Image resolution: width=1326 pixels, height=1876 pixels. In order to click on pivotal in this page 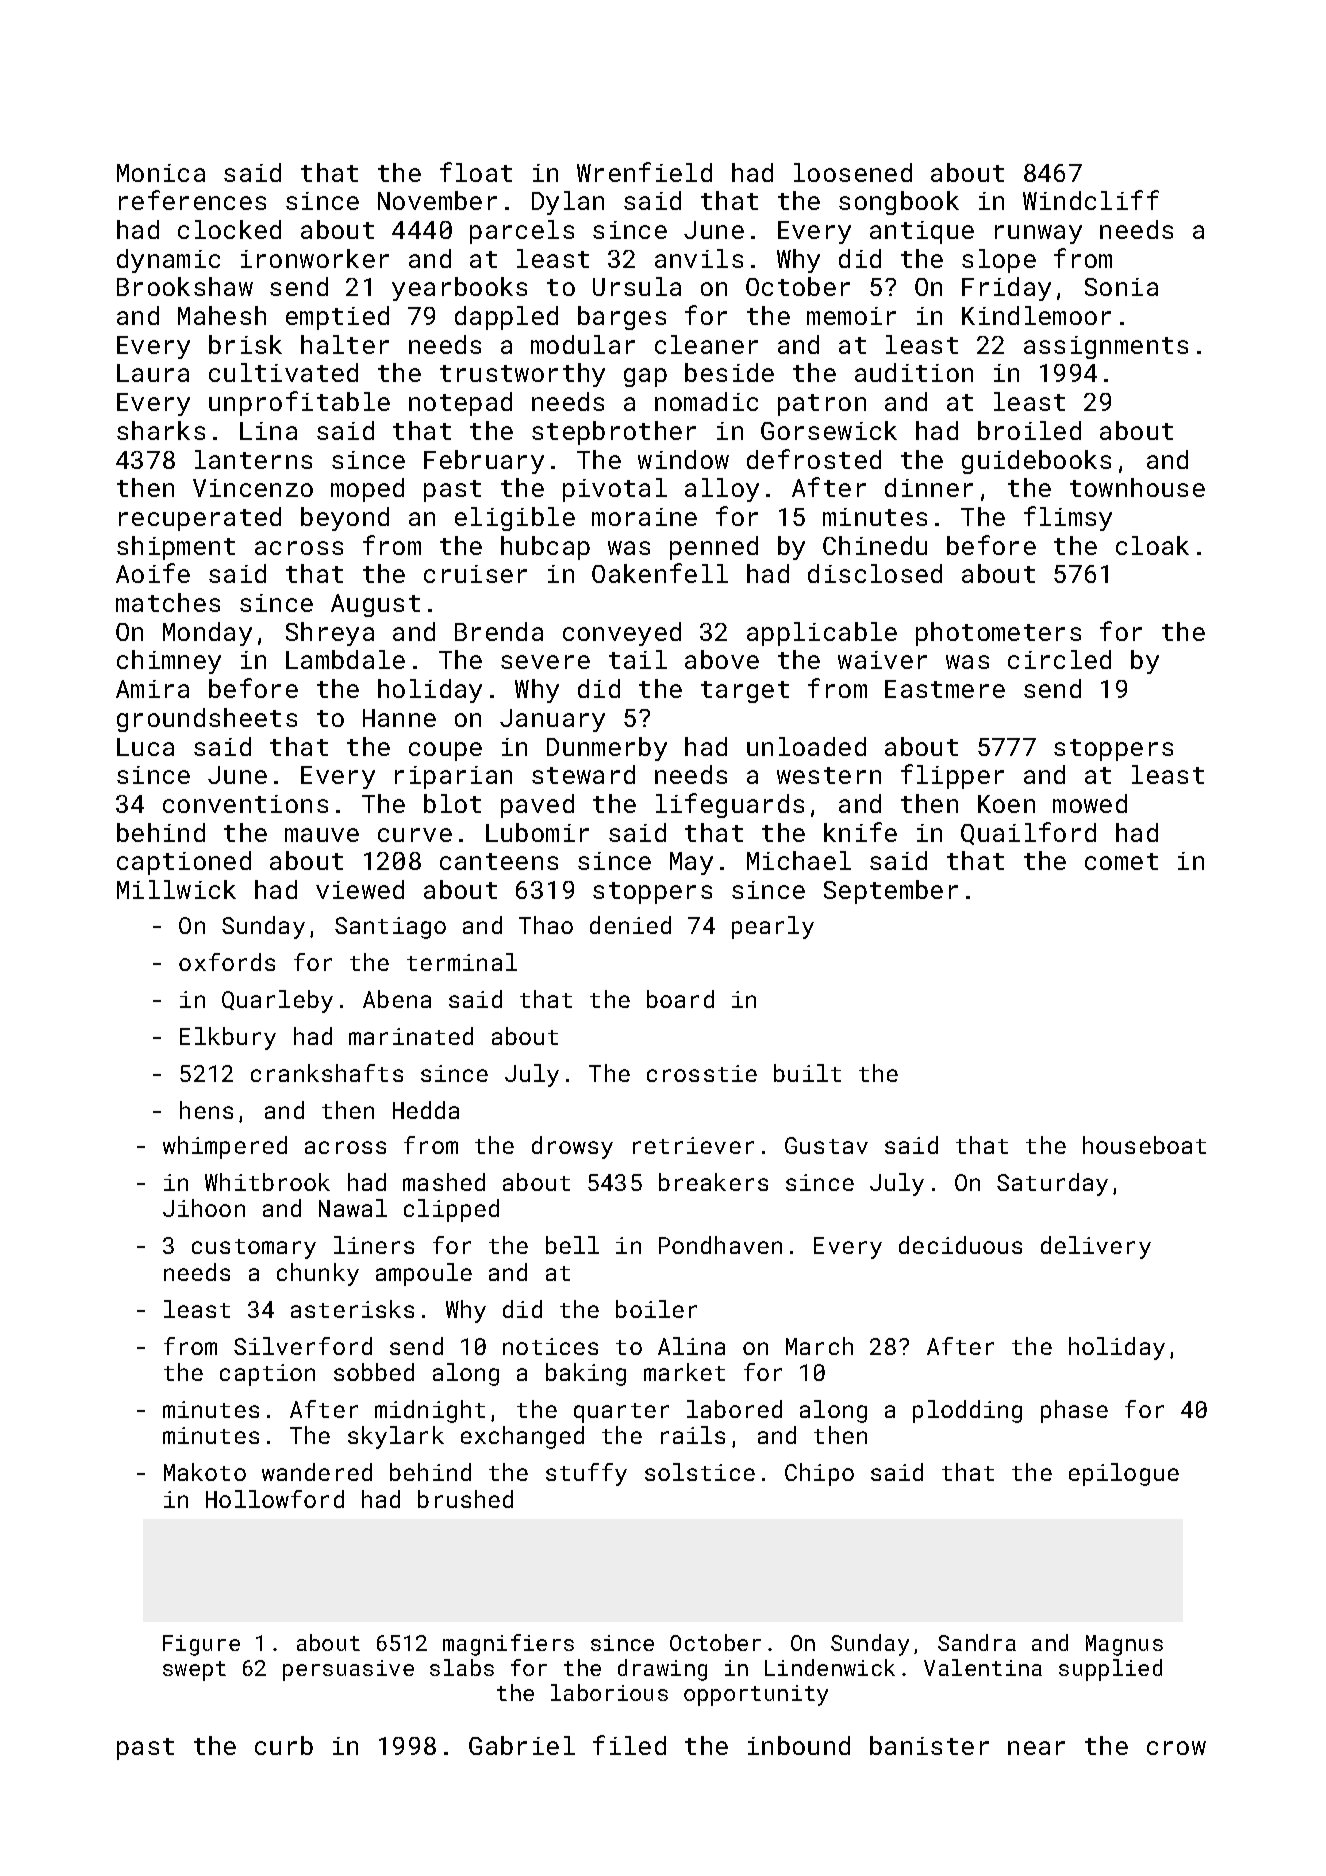, I will do `click(615, 490)`.
